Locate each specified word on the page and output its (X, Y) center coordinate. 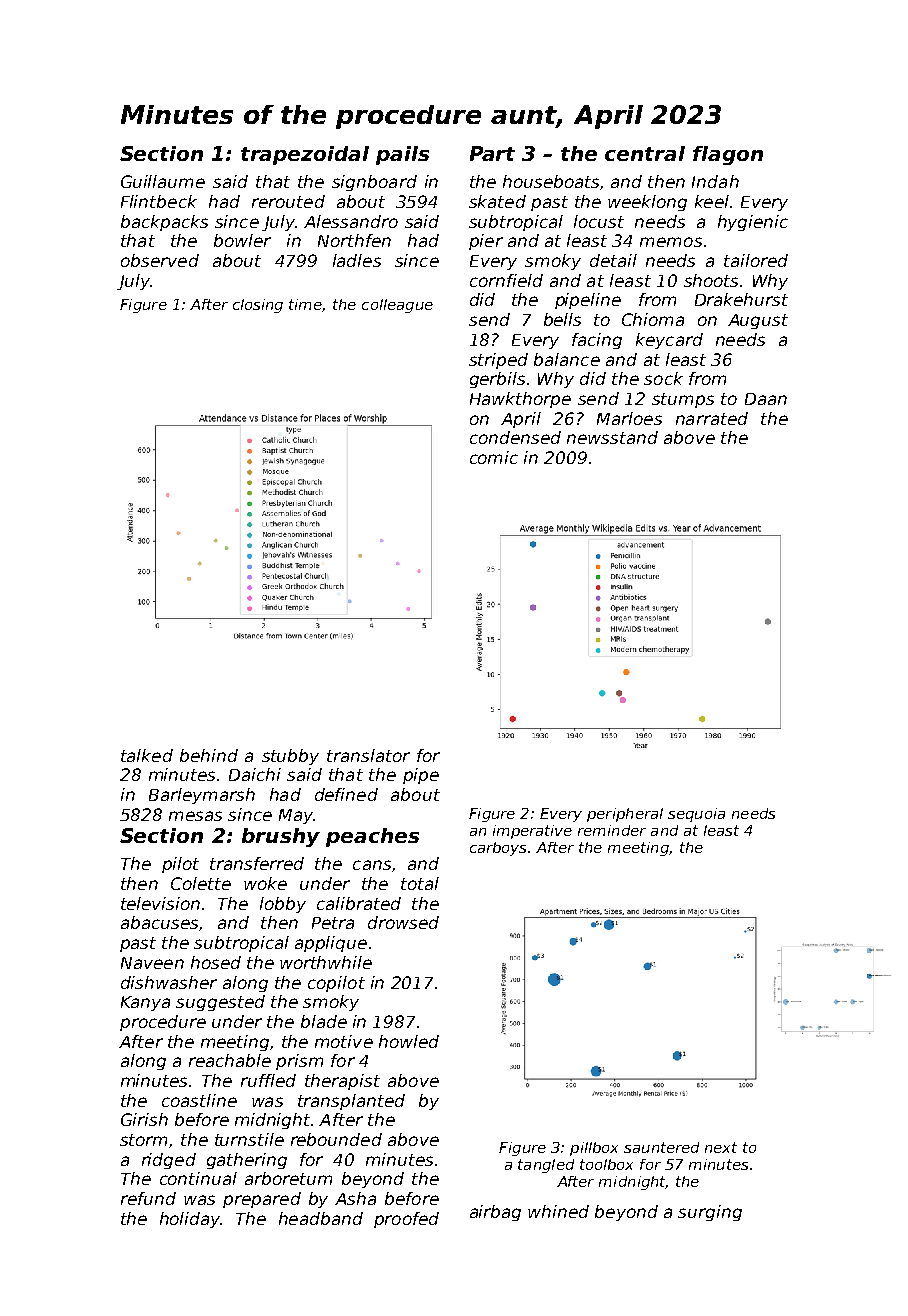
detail (613, 260)
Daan (766, 399)
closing (258, 306)
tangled (546, 1166)
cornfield (506, 280)
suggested (220, 1003)
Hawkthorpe (520, 400)
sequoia (696, 815)
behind (209, 755)
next (721, 1147)
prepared (262, 1200)
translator (368, 755)
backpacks (164, 223)
